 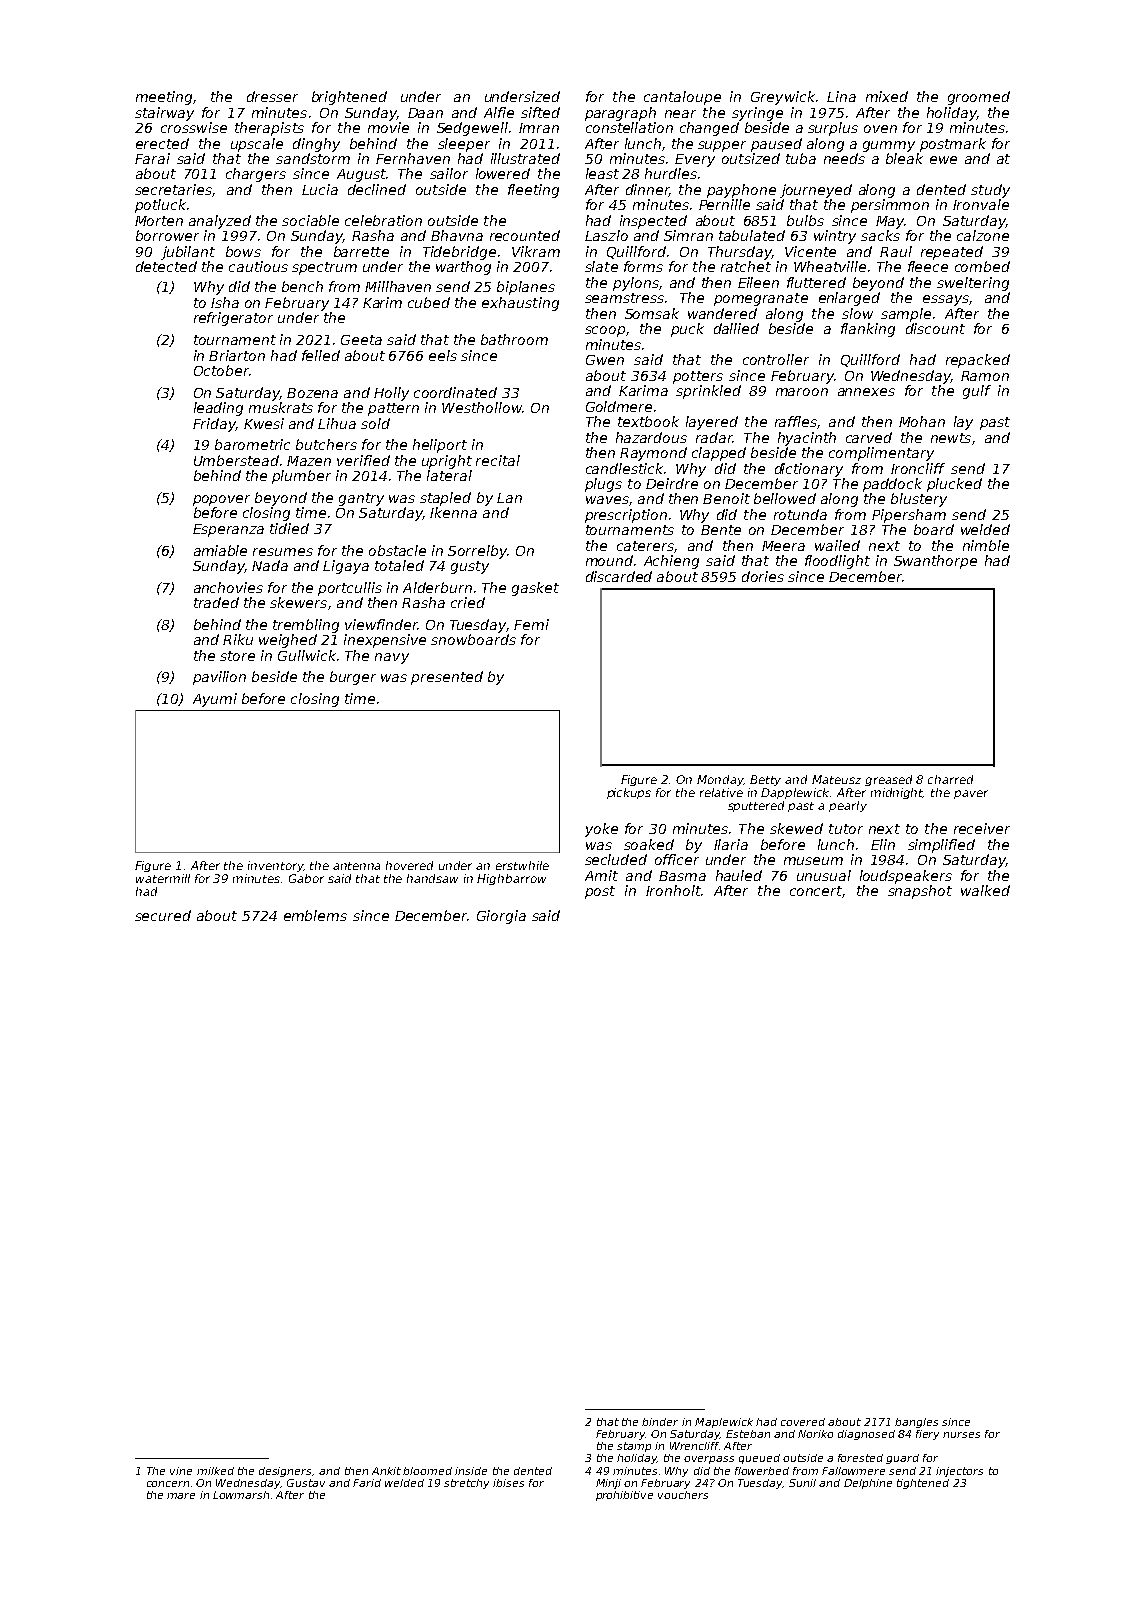 I want to click on Lowmarsh, so click(x=241, y=1495).
